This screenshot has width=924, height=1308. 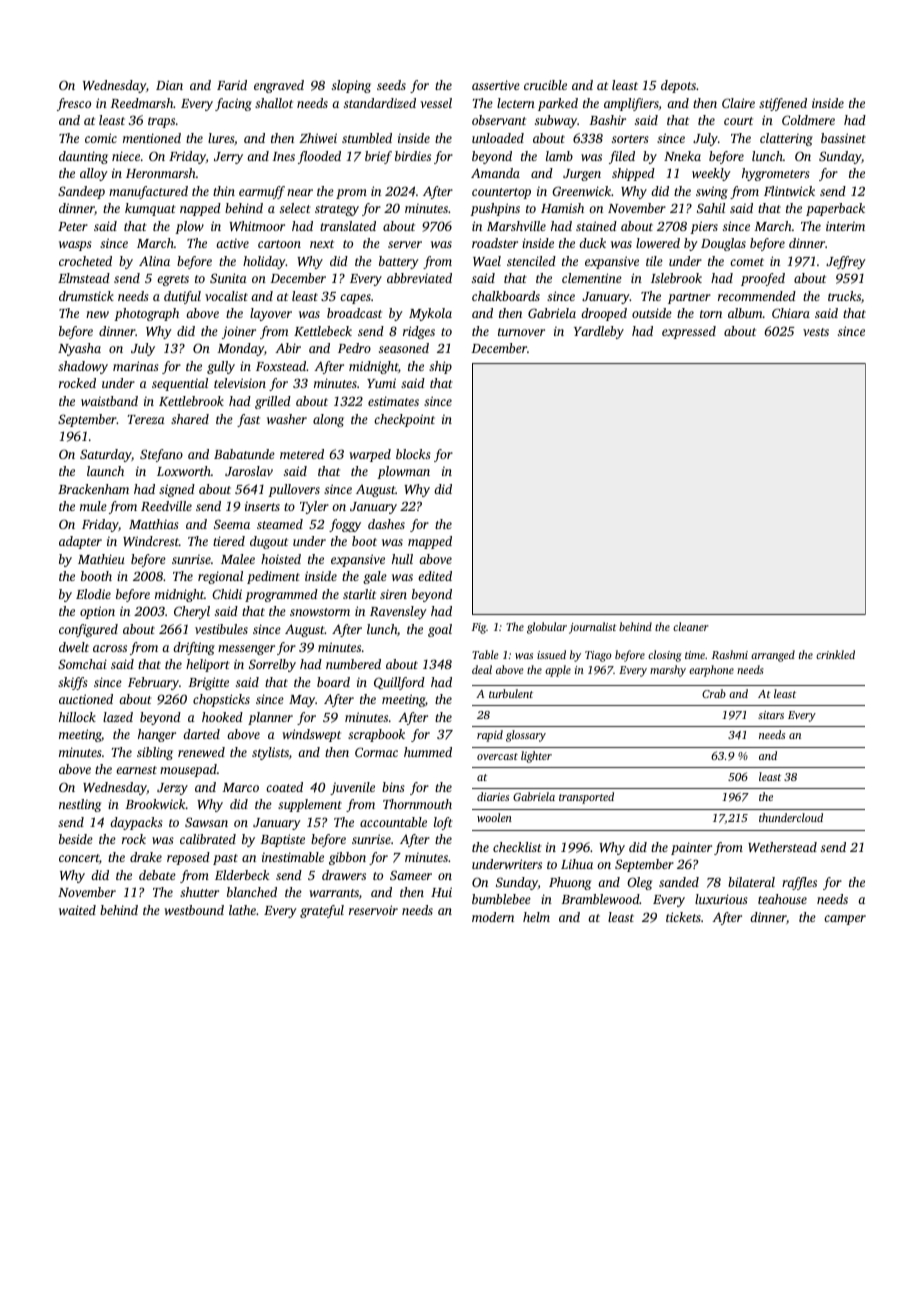 What do you see at coordinates (194, 910) in the screenshot?
I see `westbound` at bounding box center [194, 910].
